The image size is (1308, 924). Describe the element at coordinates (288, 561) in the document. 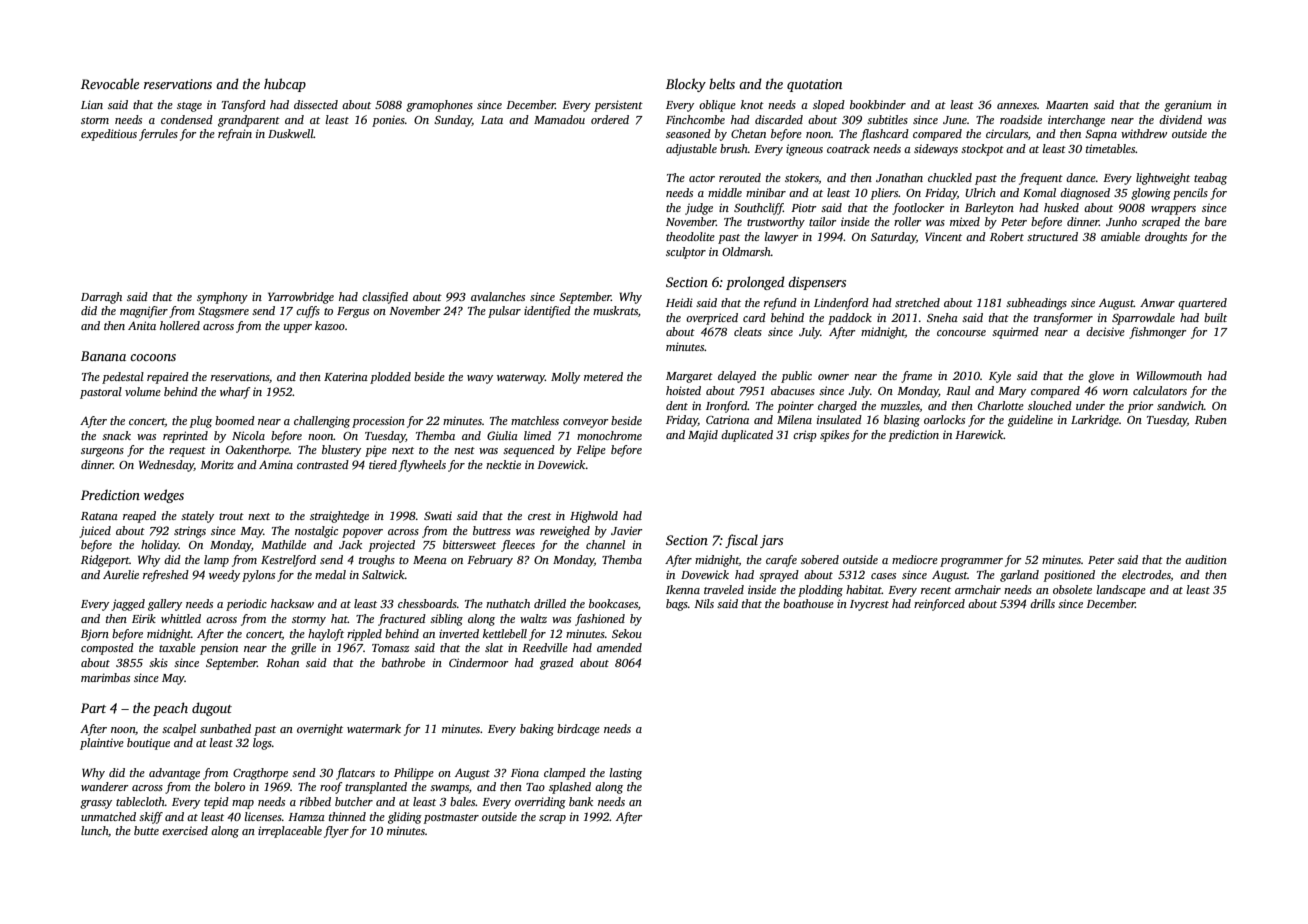

I see `Kestrelford` at that location.
